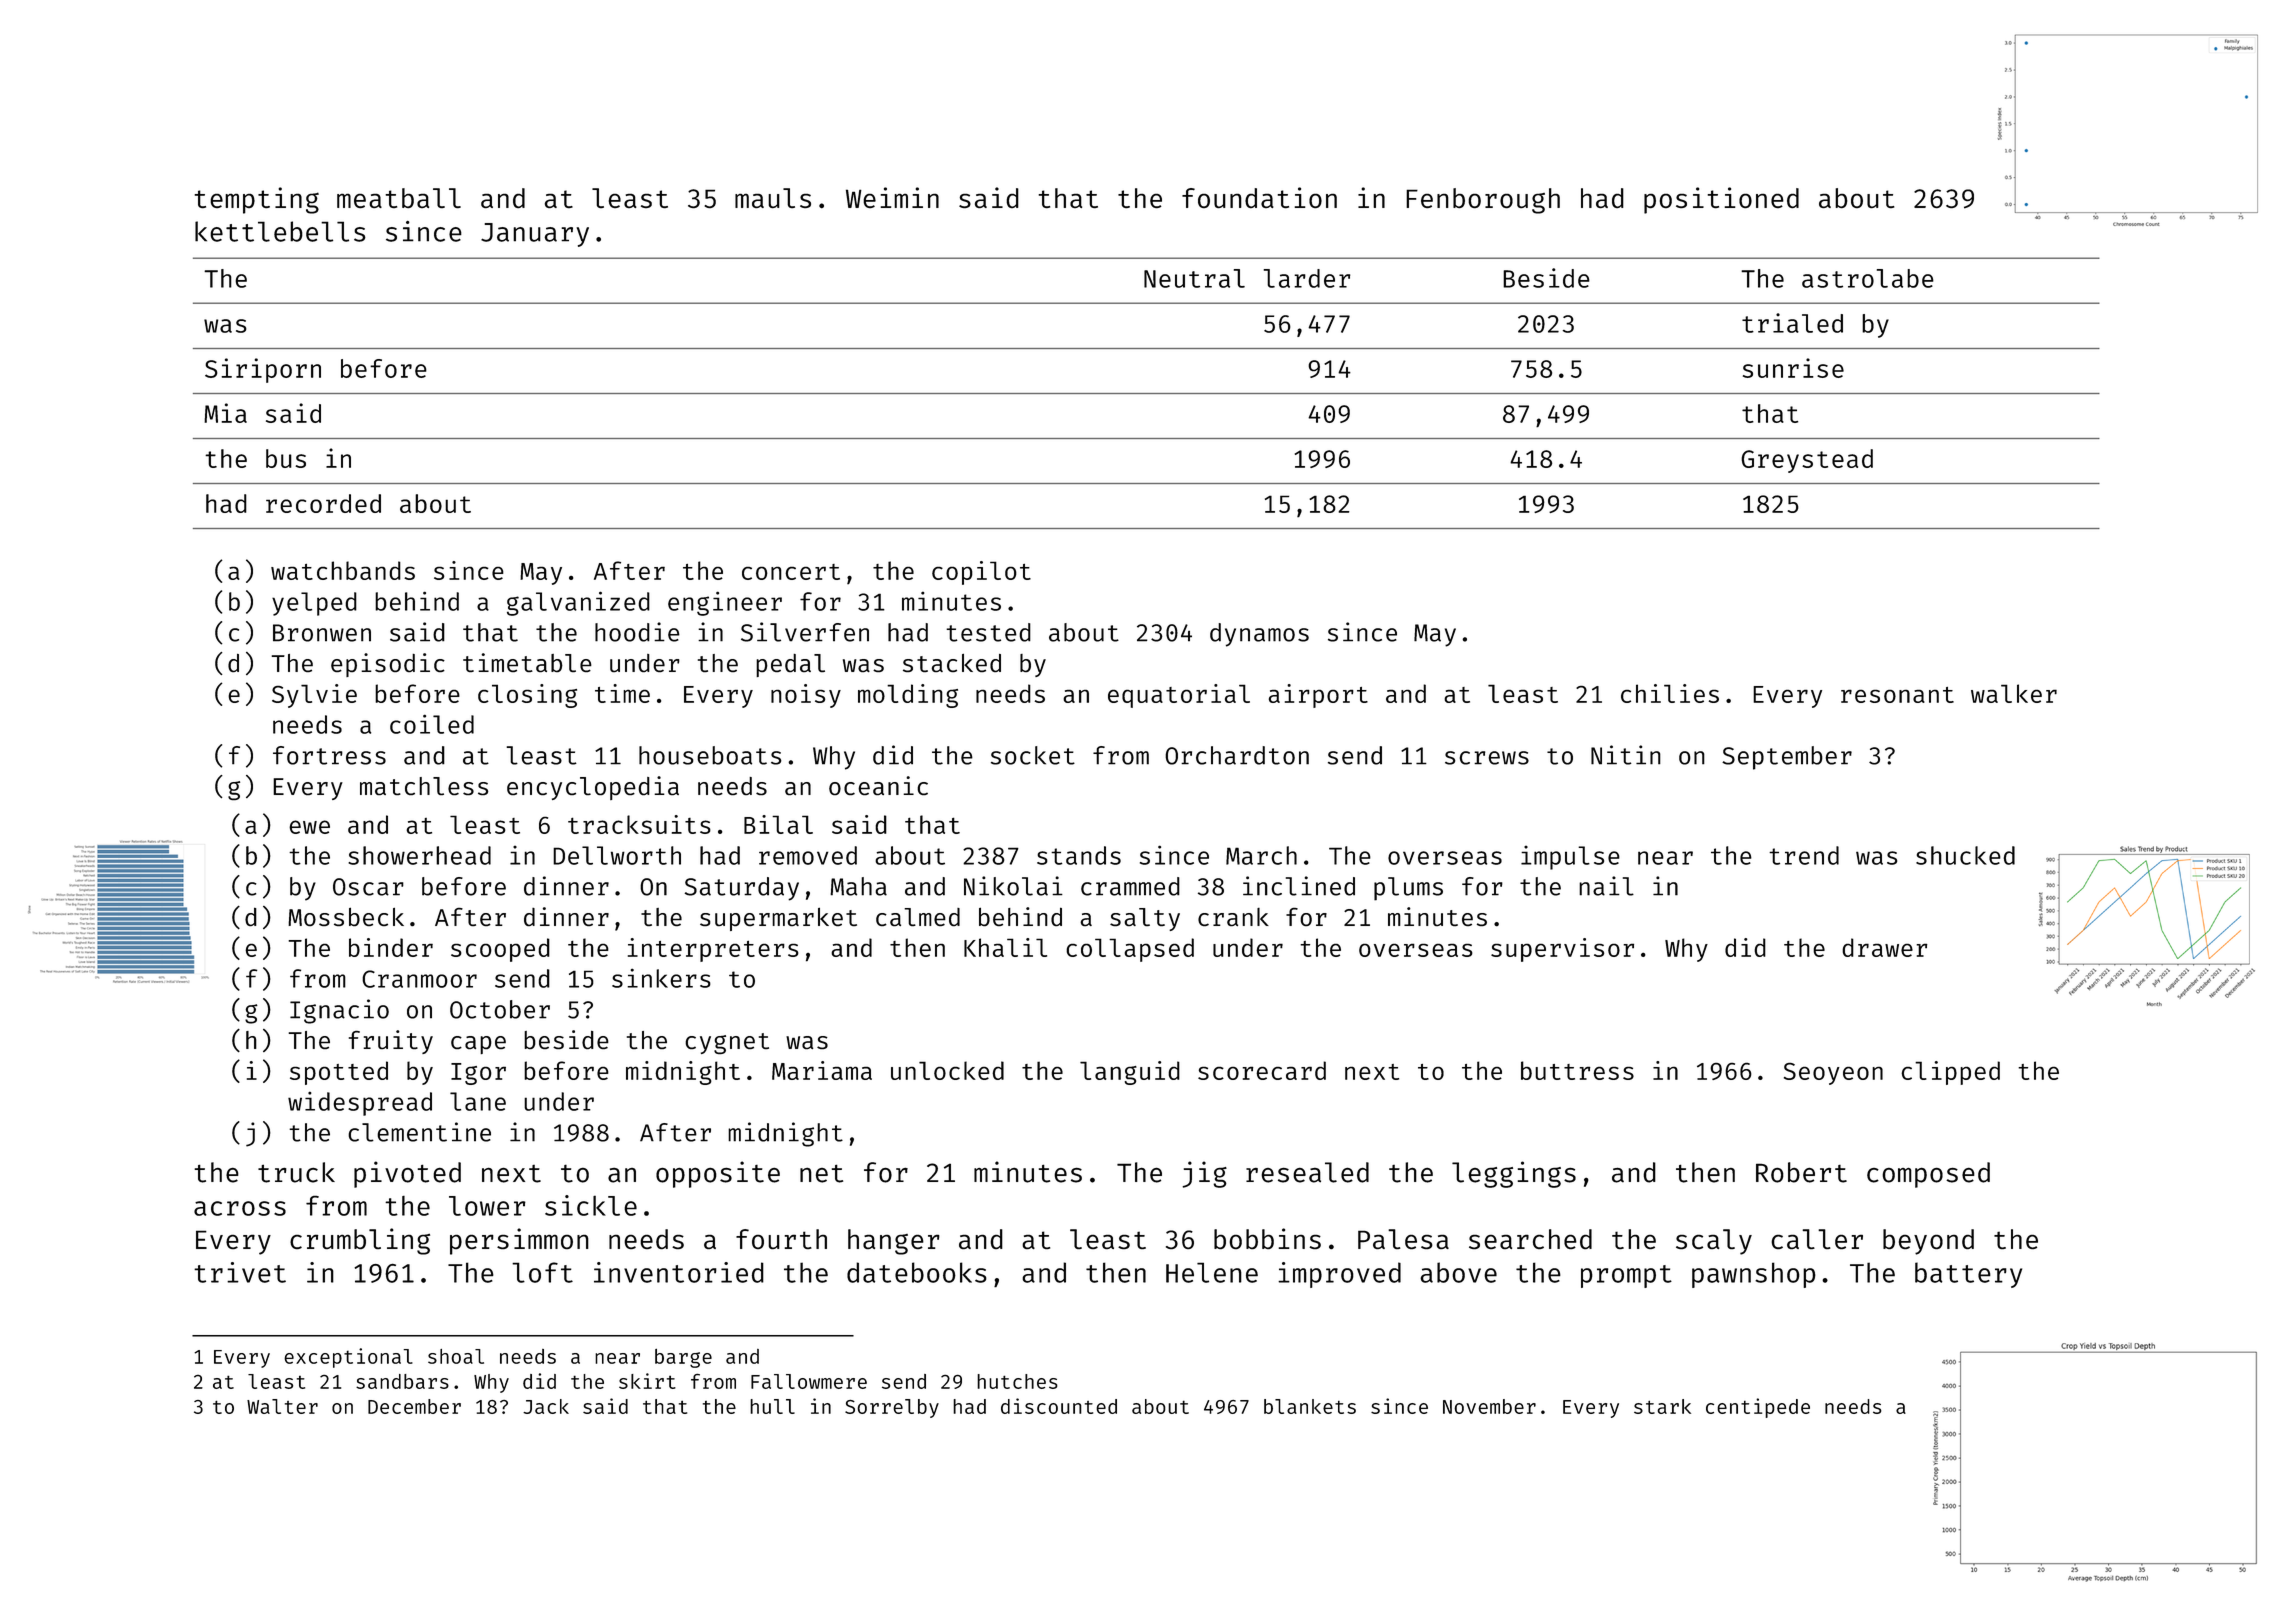  What do you see at coordinates (1212, 1272) in the document?
I see `Helene` at bounding box center [1212, 1272].
